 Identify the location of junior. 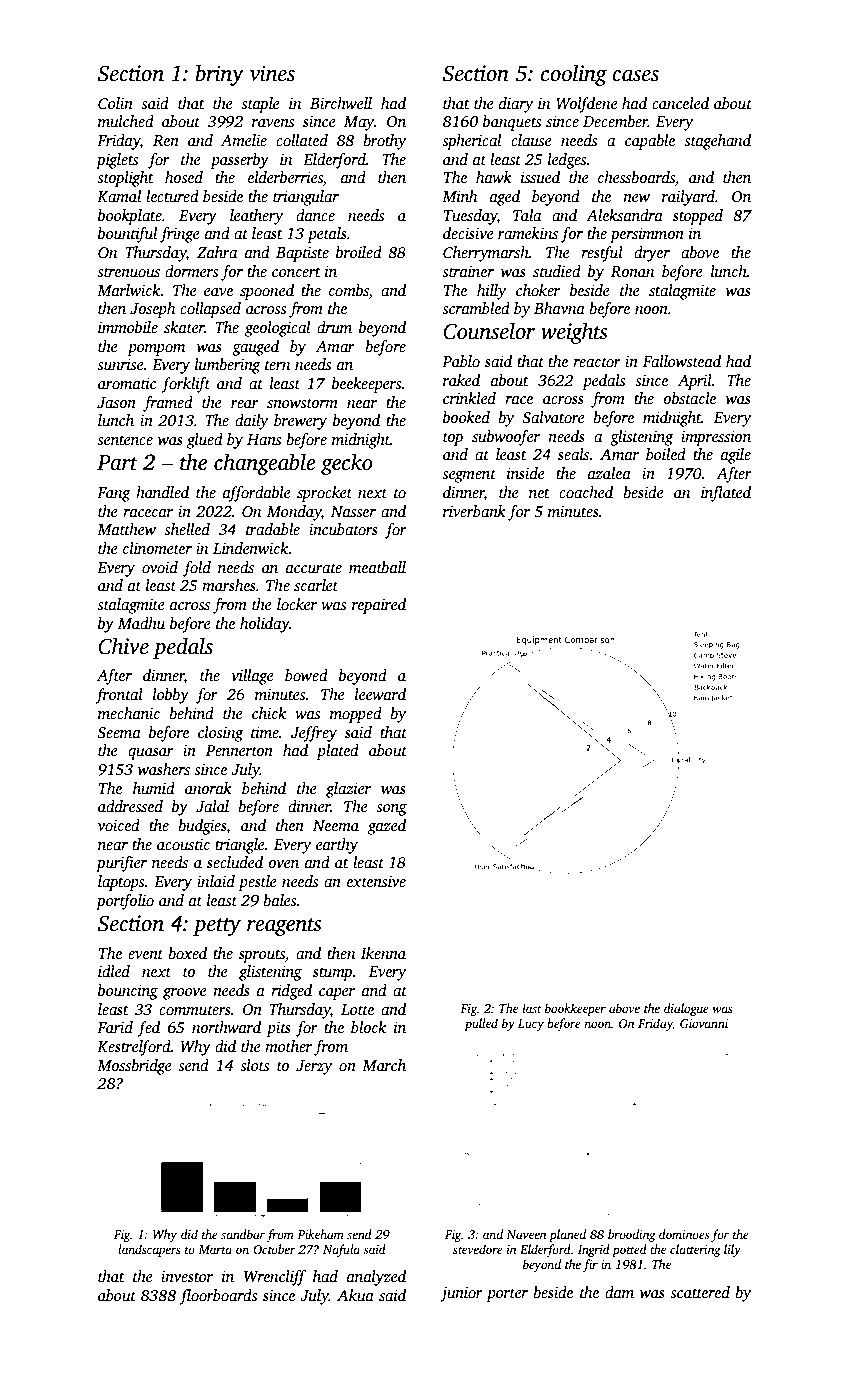
(461, 1294).
